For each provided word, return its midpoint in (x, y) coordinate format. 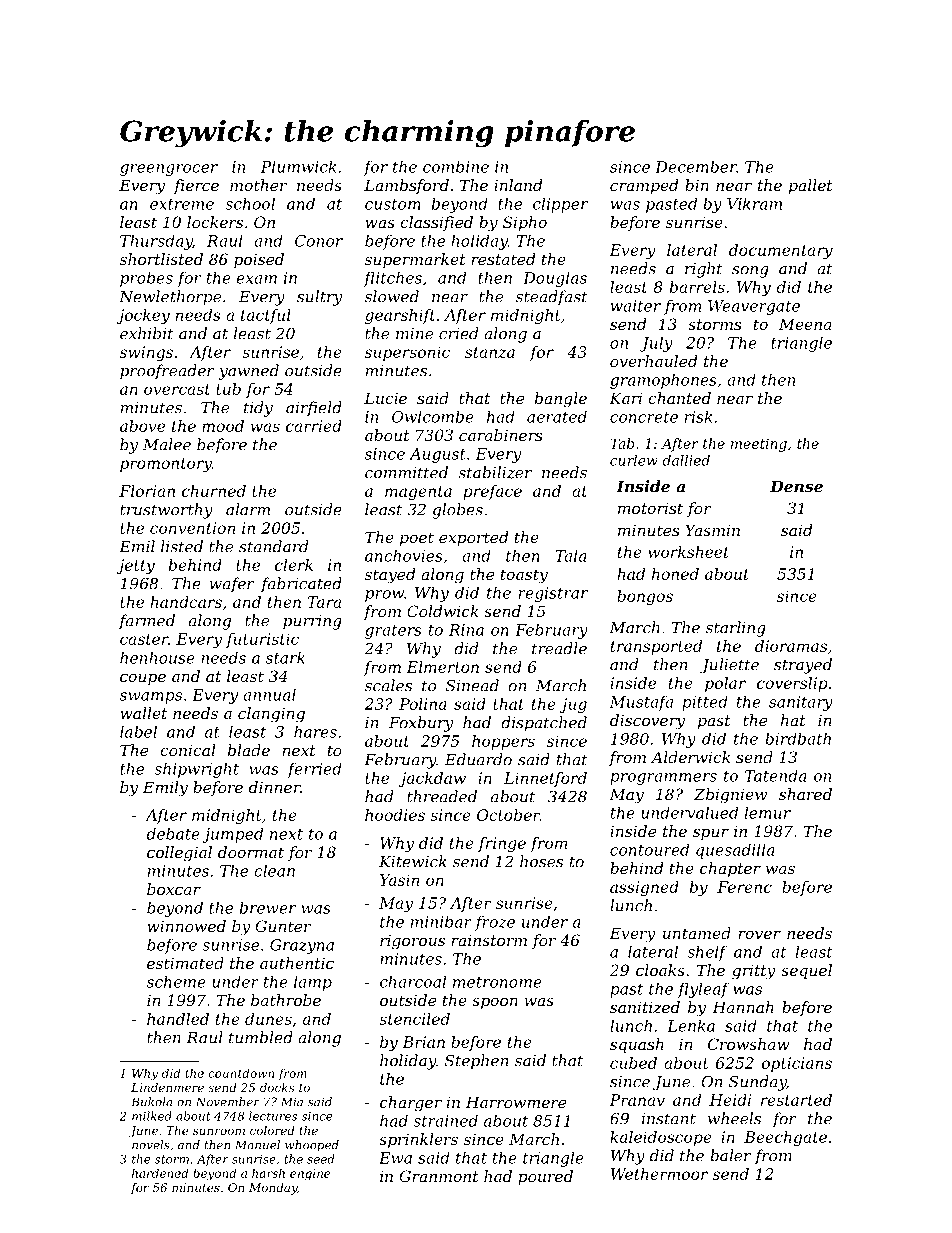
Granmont (439, 1176)
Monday (273, 1189)
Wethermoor (659, 1174)
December (696, 166)
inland (518, 185)
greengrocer (169, 170)
